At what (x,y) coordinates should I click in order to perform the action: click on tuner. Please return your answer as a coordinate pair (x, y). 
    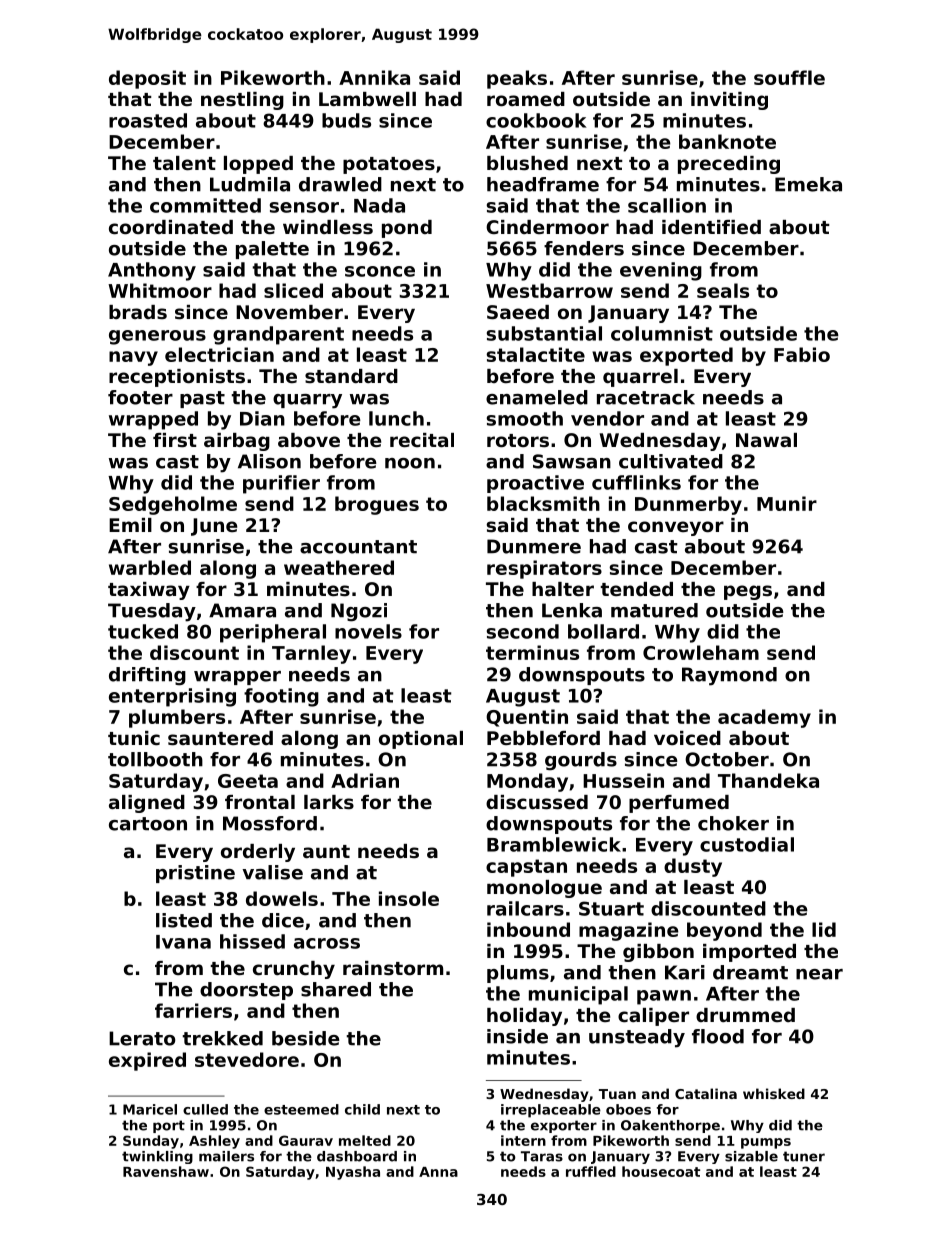
    Looking at the image, I should click on (804, 1156).
